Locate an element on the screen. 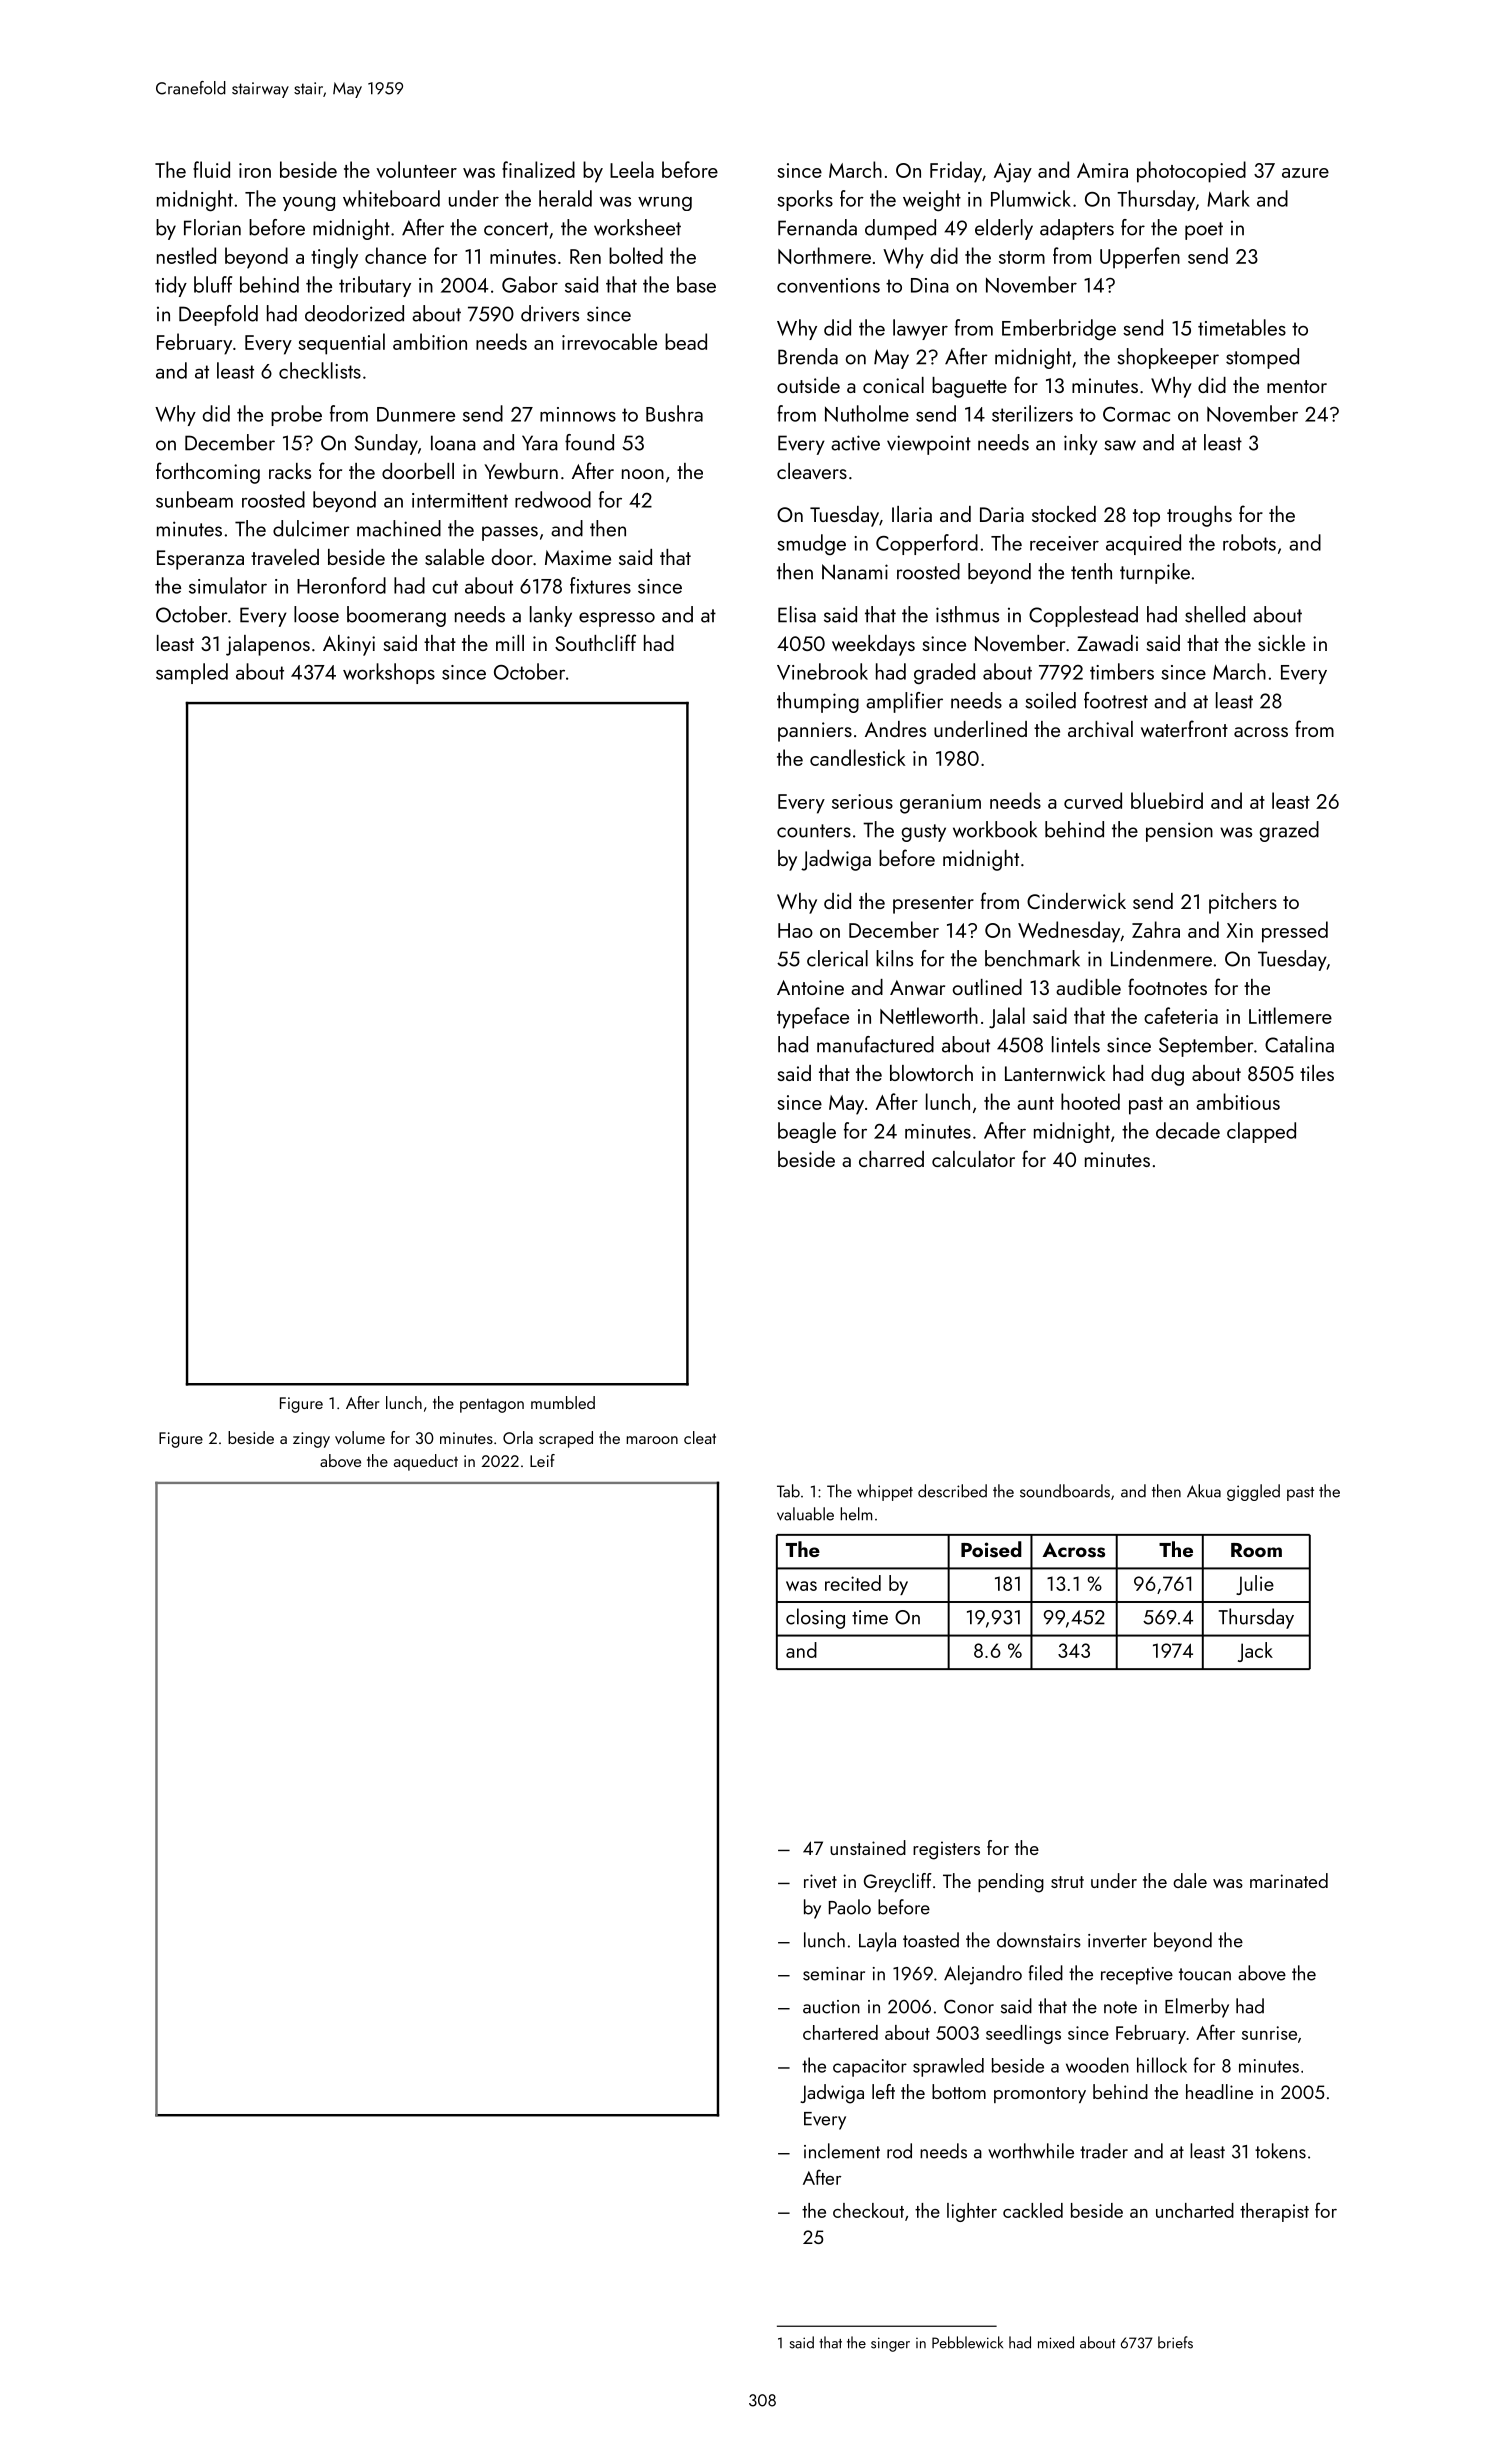 The image size is (1496, 2464). Cinderwick is located at coordinates (1076, 901).
